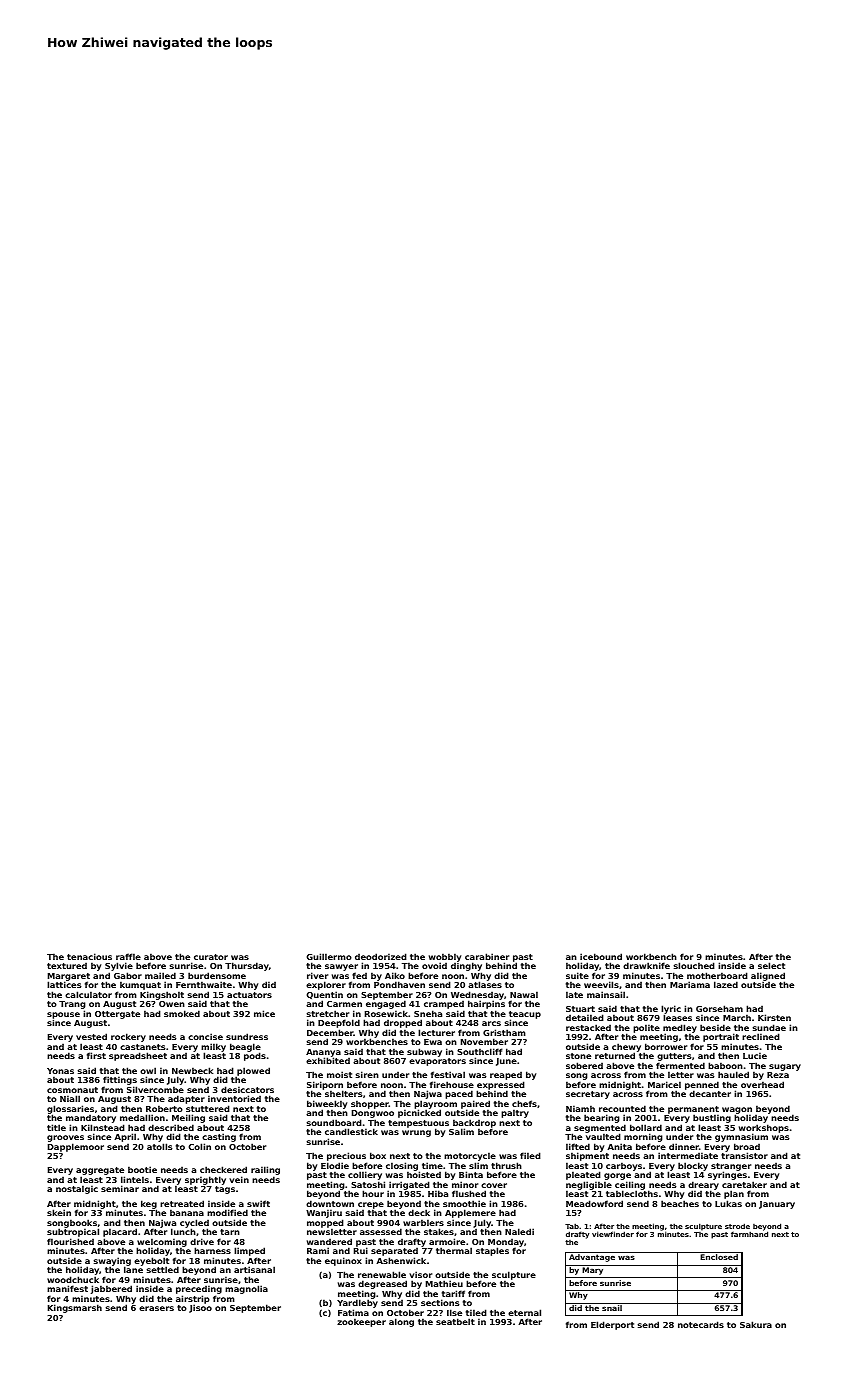  Describe the element at coordinates (612, 1325) in the page. I see `Elderport` at that location.
